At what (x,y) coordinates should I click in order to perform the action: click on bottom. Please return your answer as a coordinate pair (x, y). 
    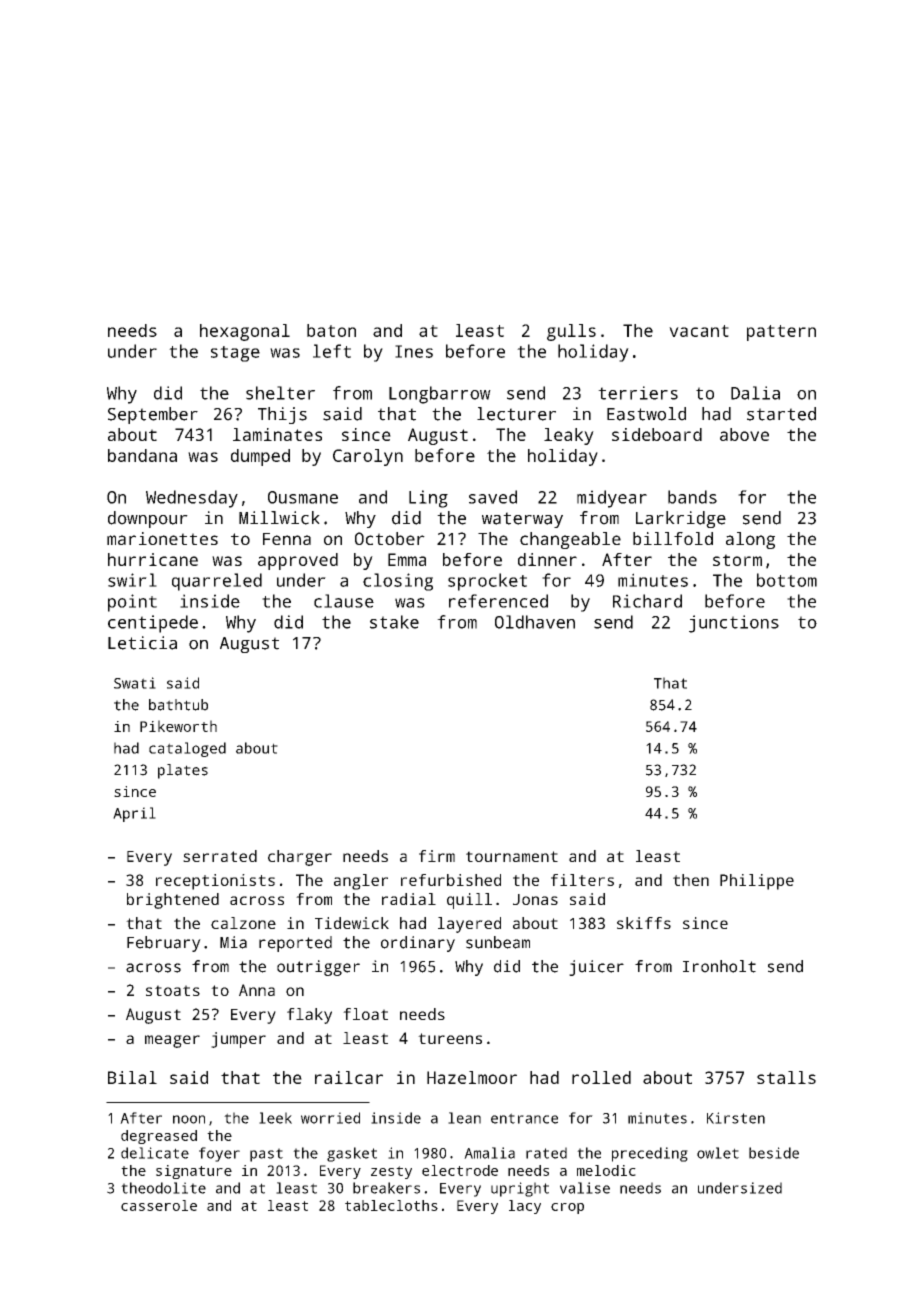
    Looking at the image, I should click on (787, 580).
